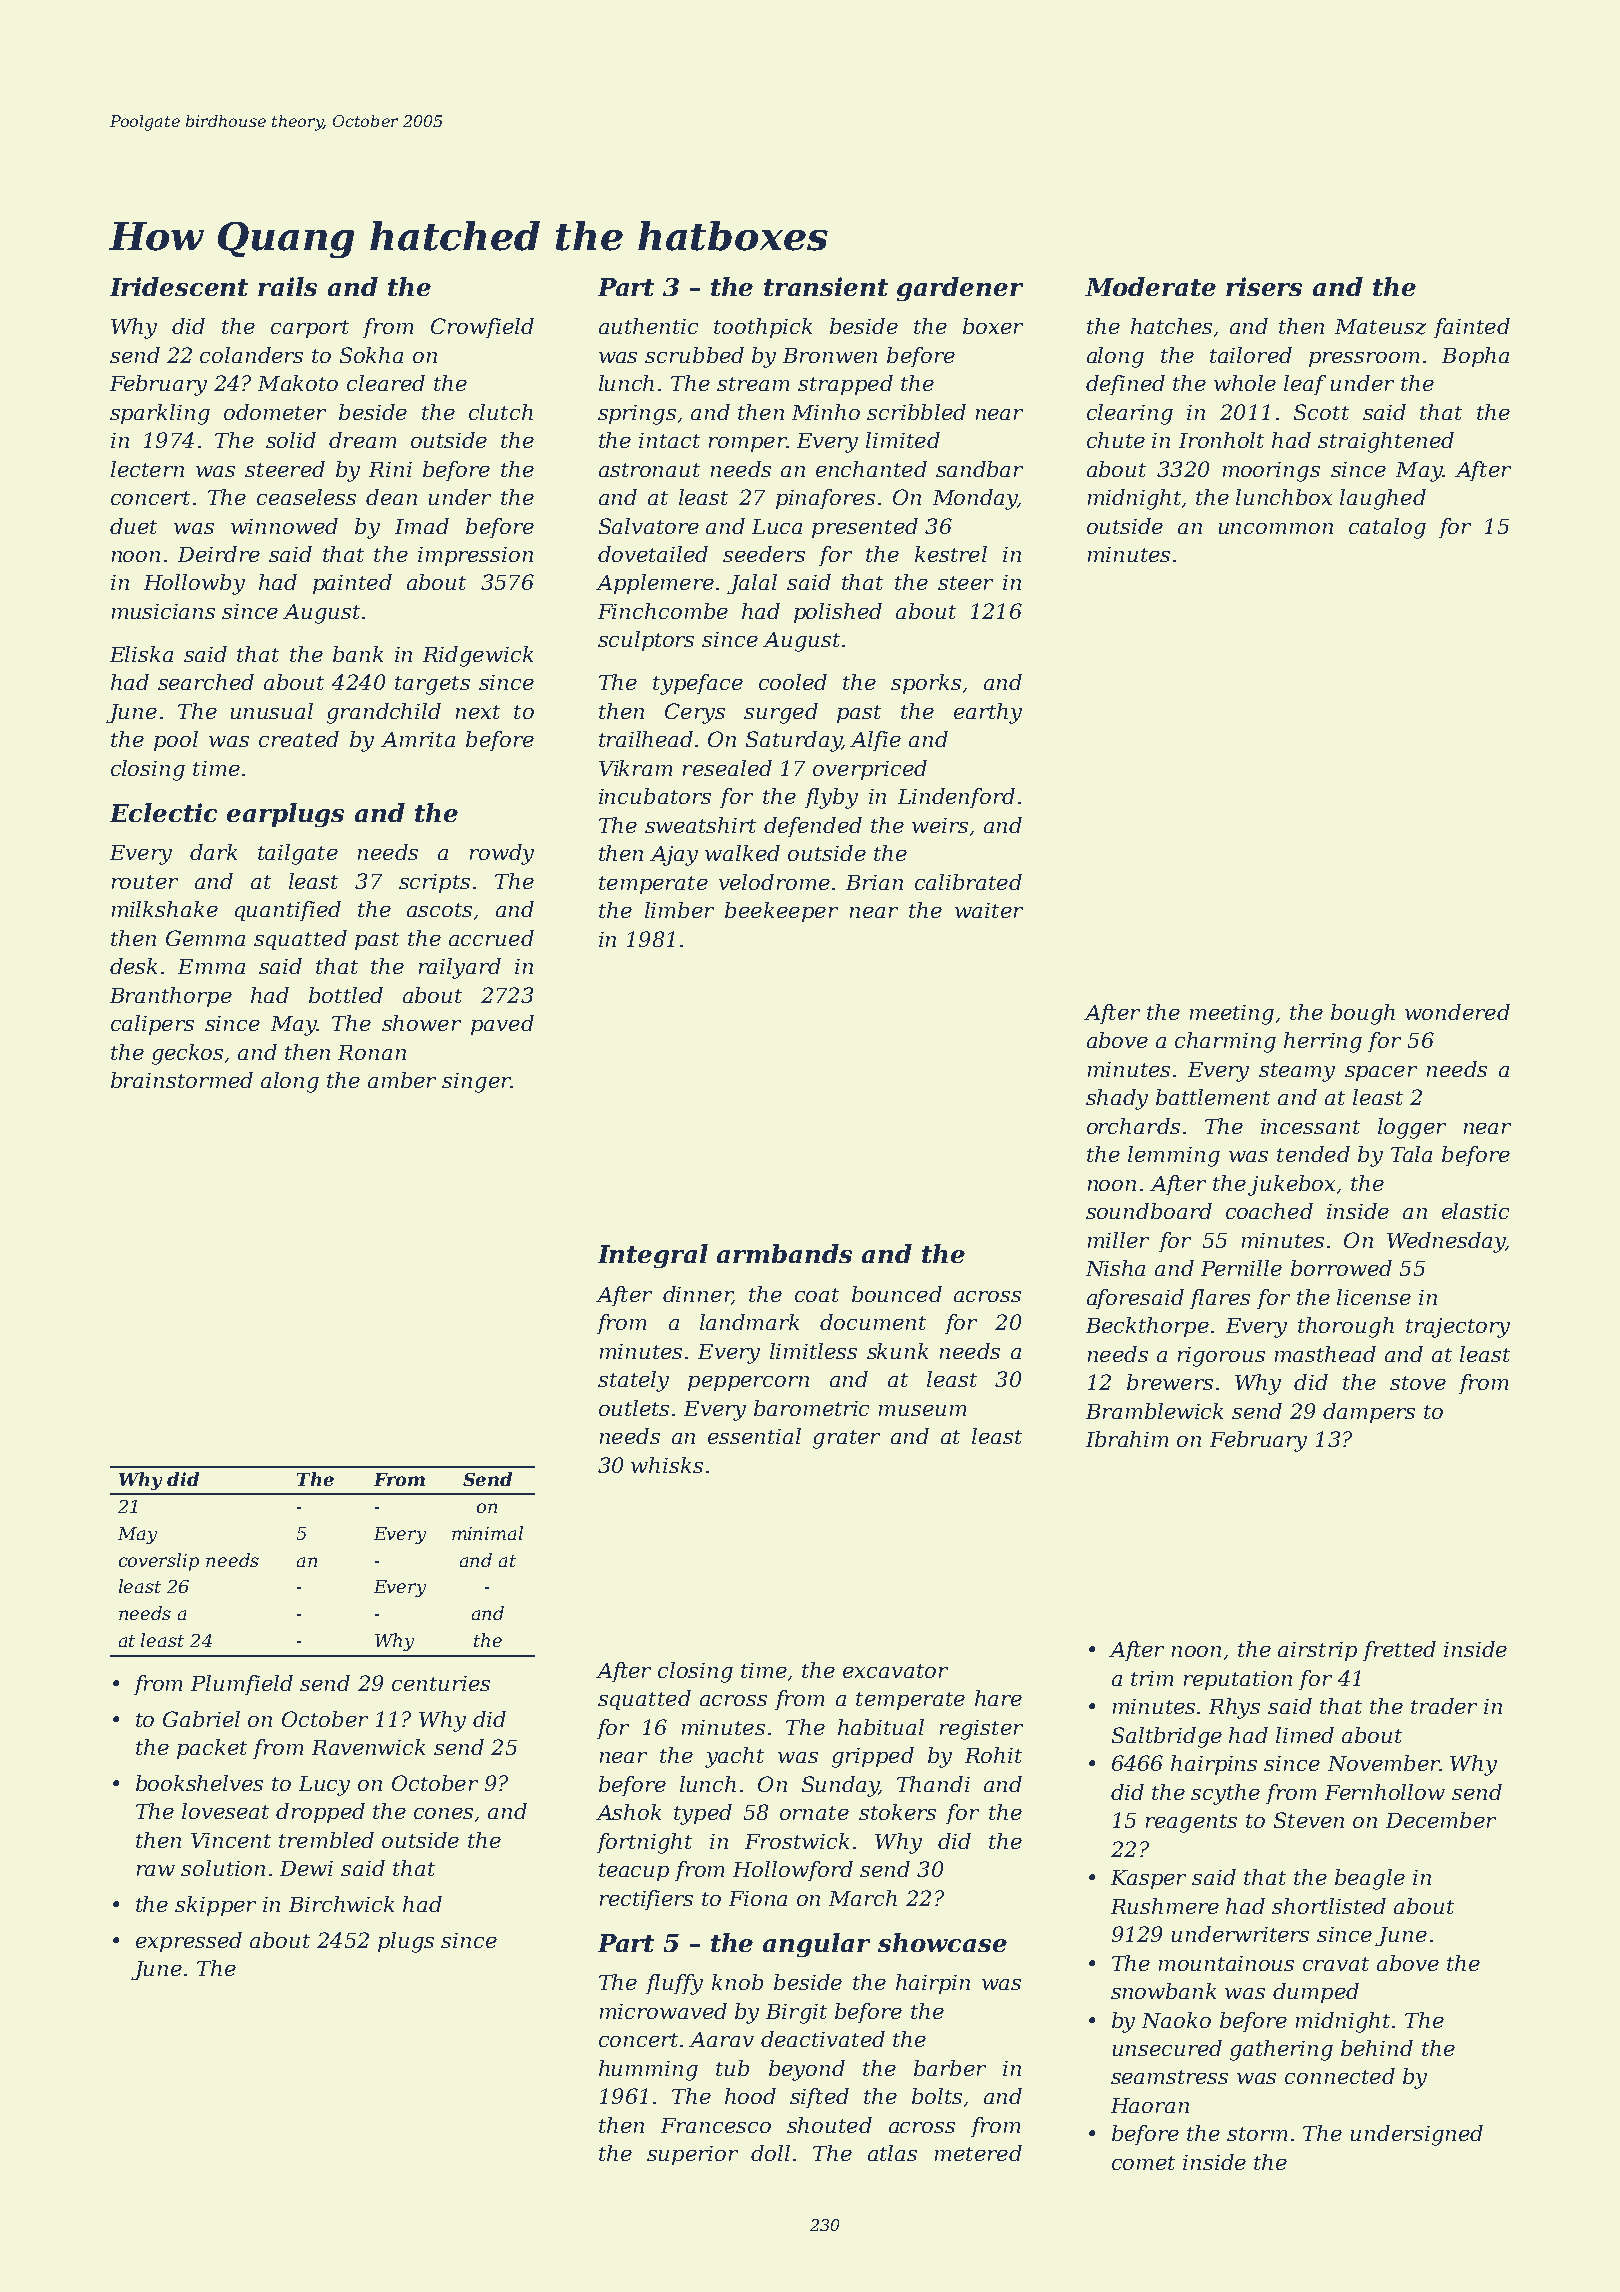 This screenshot has width=1620, height=2292. Describe the element at coordinates (1117, 1099) in the screenshot. I see `shady` at that location.
